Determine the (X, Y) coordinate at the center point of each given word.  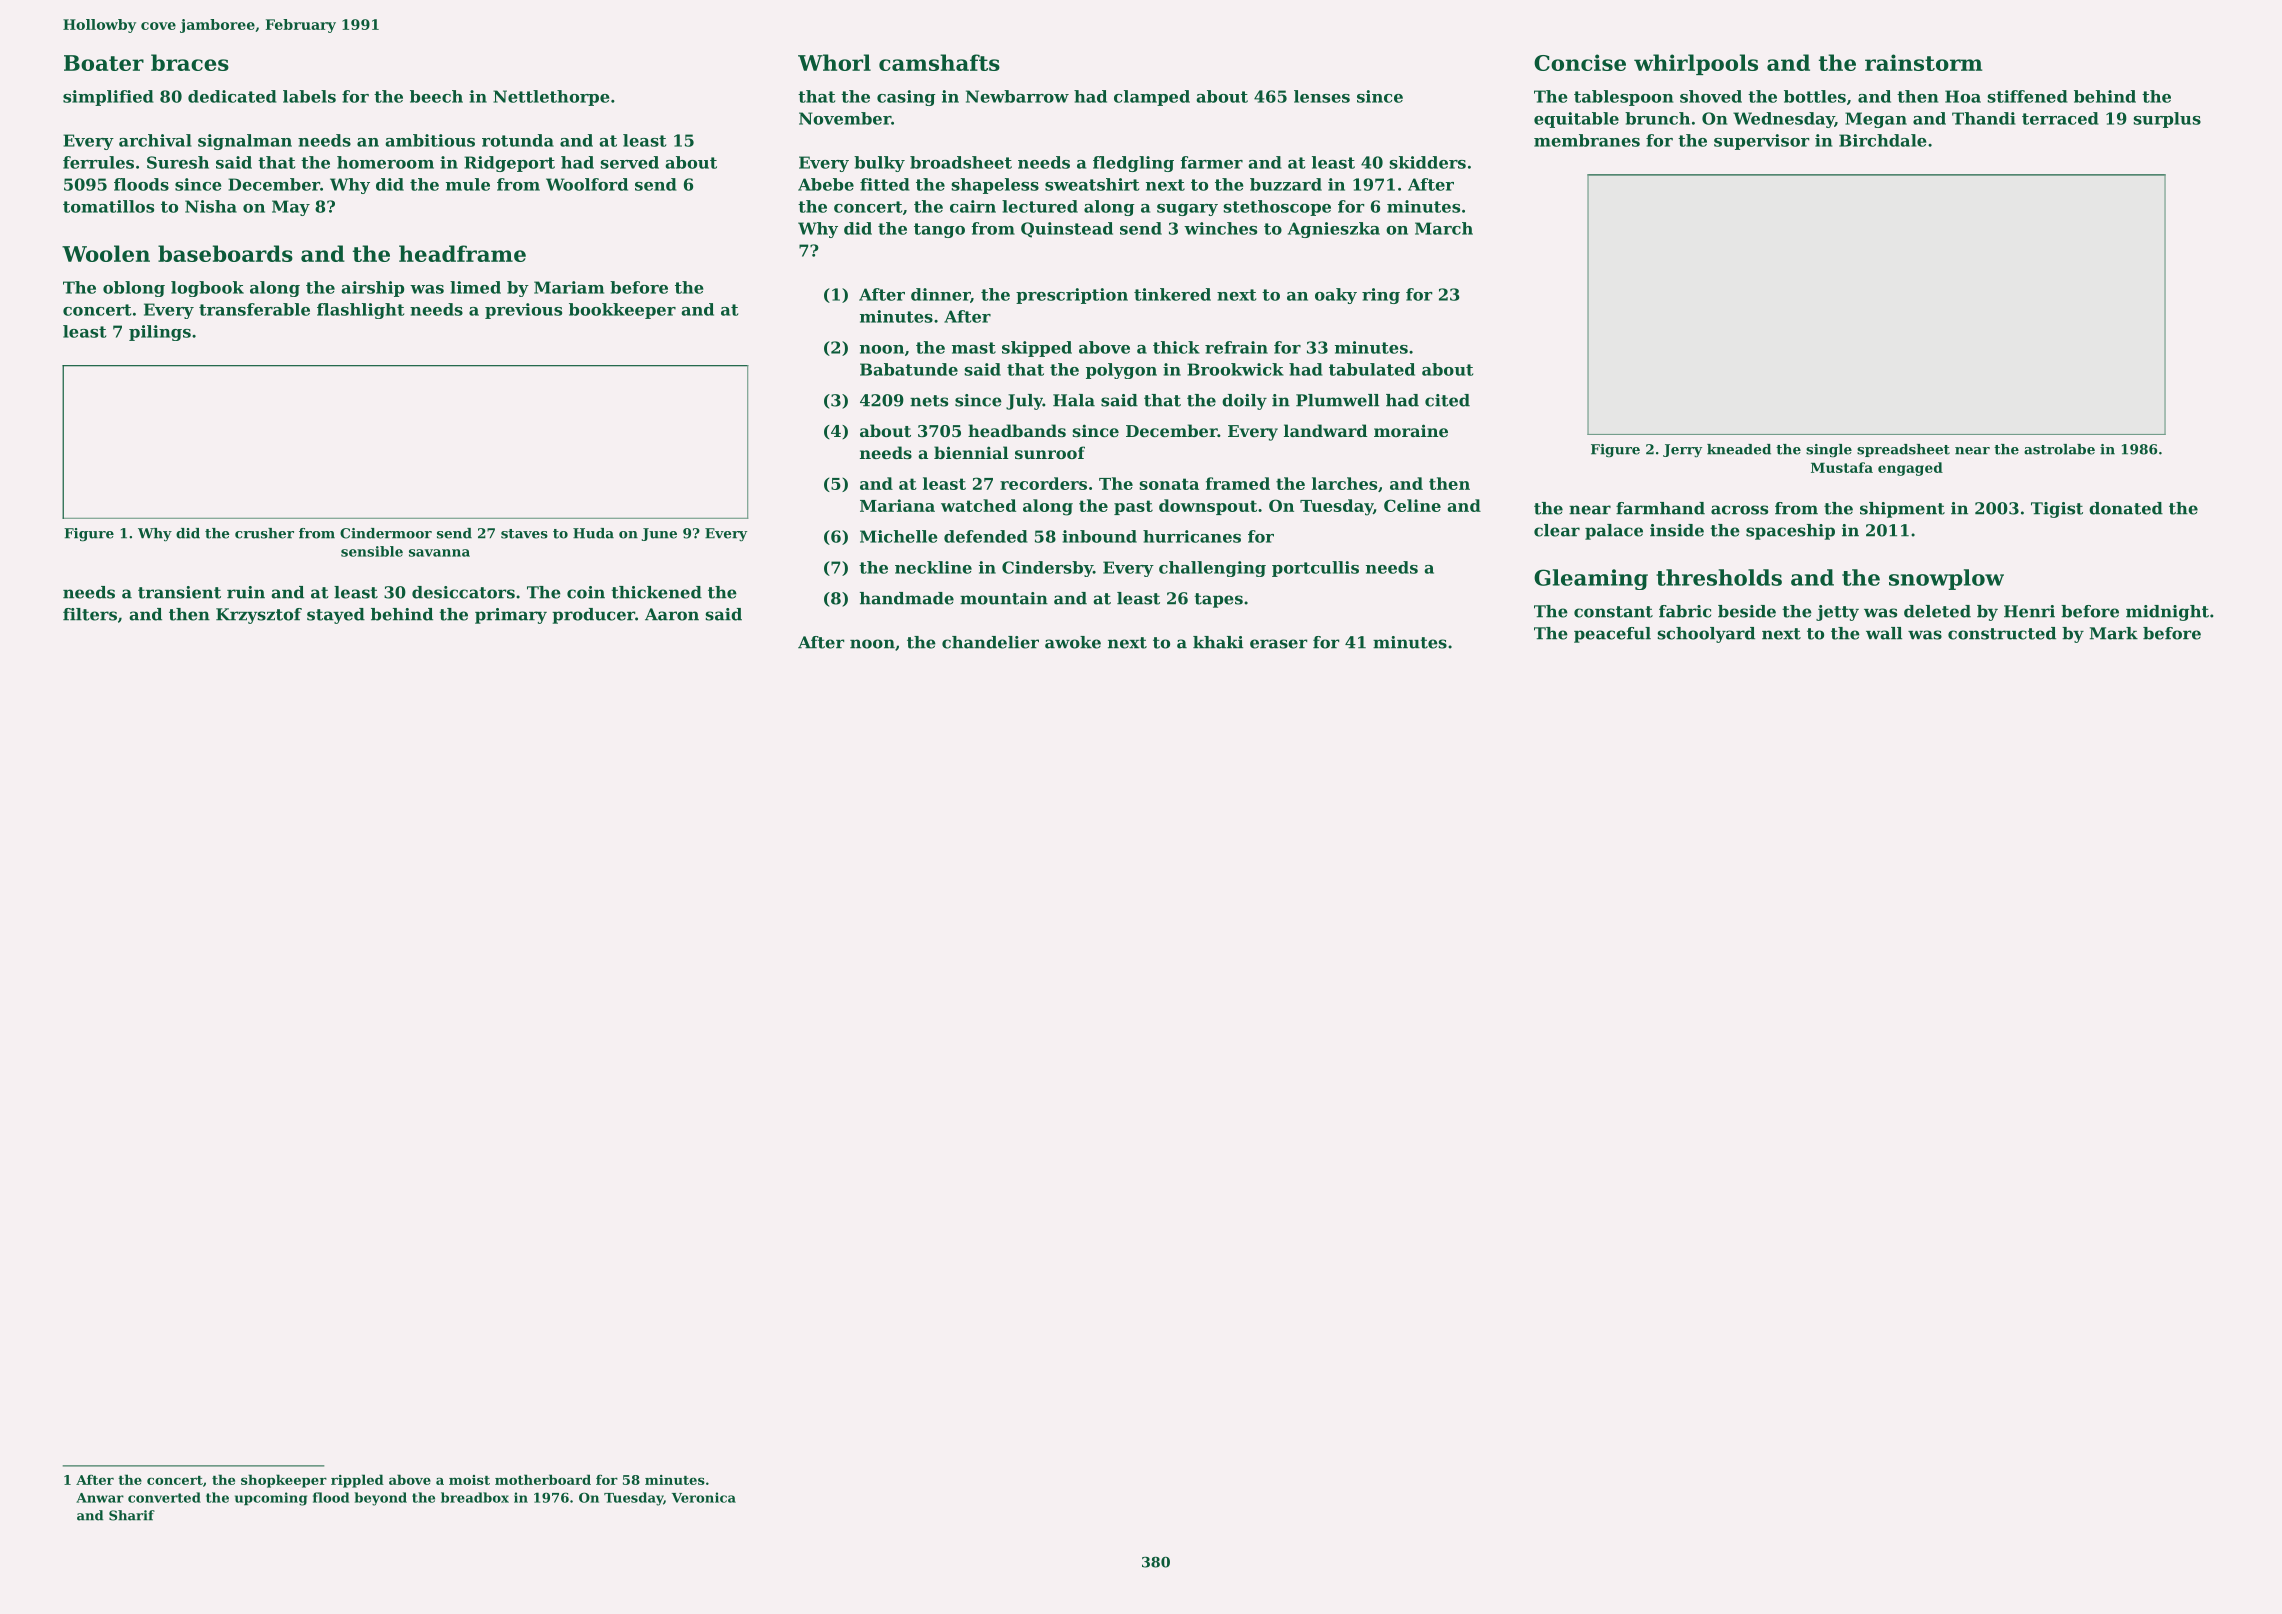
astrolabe (2059, 449)
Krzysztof (259, 616)
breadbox (475, 1497)
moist (469, 1480)
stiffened (2027, 96)
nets (929, 401)
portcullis (1315, 569)
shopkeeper (284, 1481)
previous (523, 311)
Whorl (834, 62)
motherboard (543, 1479)
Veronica (704, 1497)
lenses (1322, 96)
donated (2126, 508)
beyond (381, 1499)
